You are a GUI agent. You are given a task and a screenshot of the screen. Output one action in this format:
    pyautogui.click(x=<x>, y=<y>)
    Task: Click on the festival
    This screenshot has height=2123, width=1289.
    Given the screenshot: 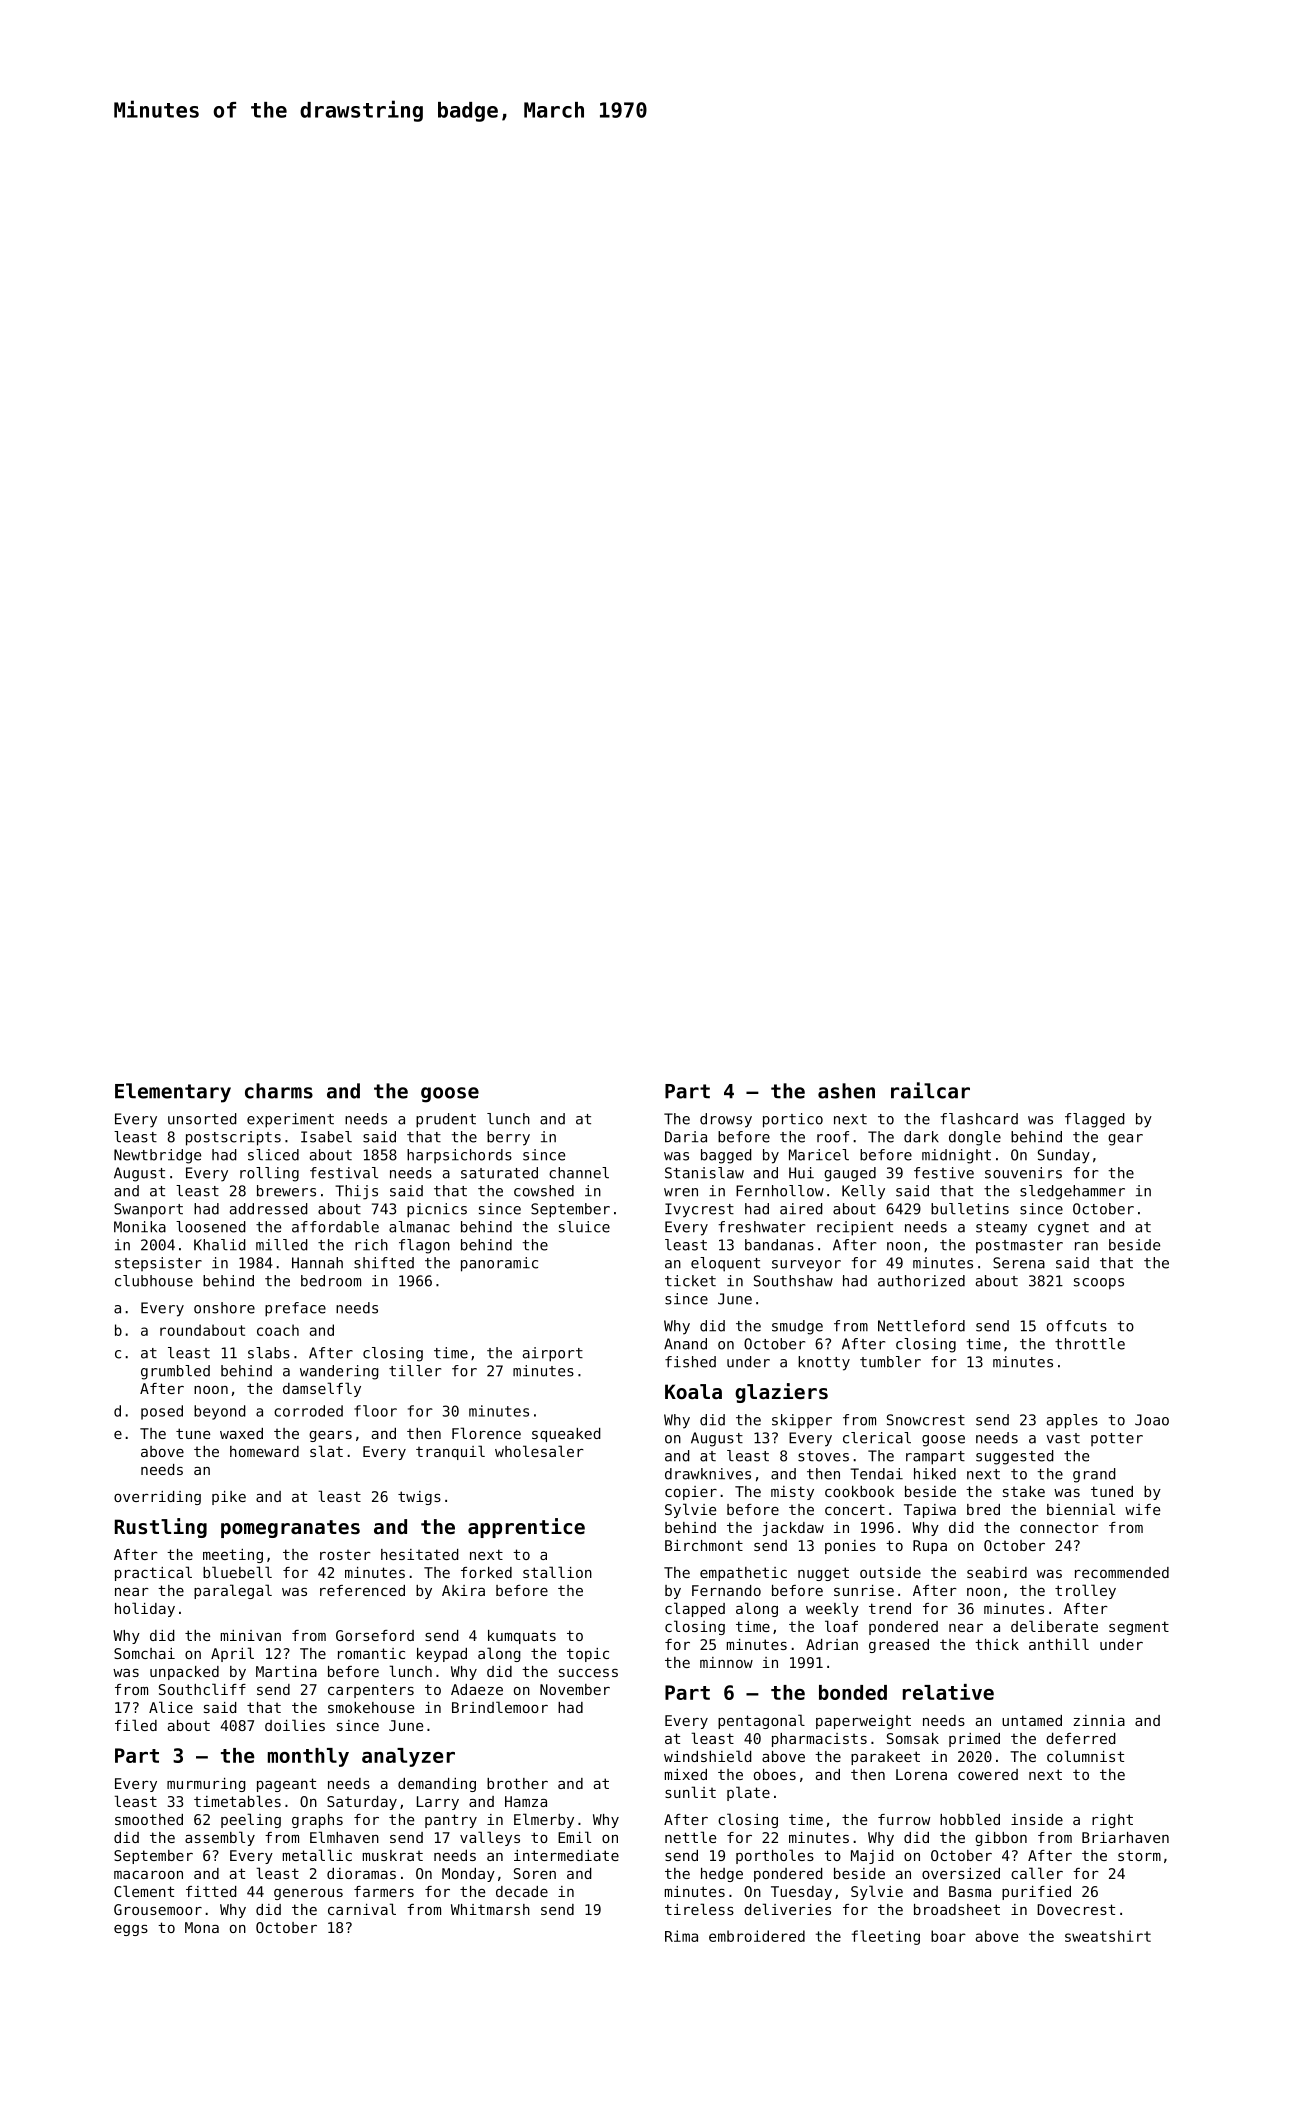 What is the action you would take?
    pyautogui.click(x=344, y=1173)
